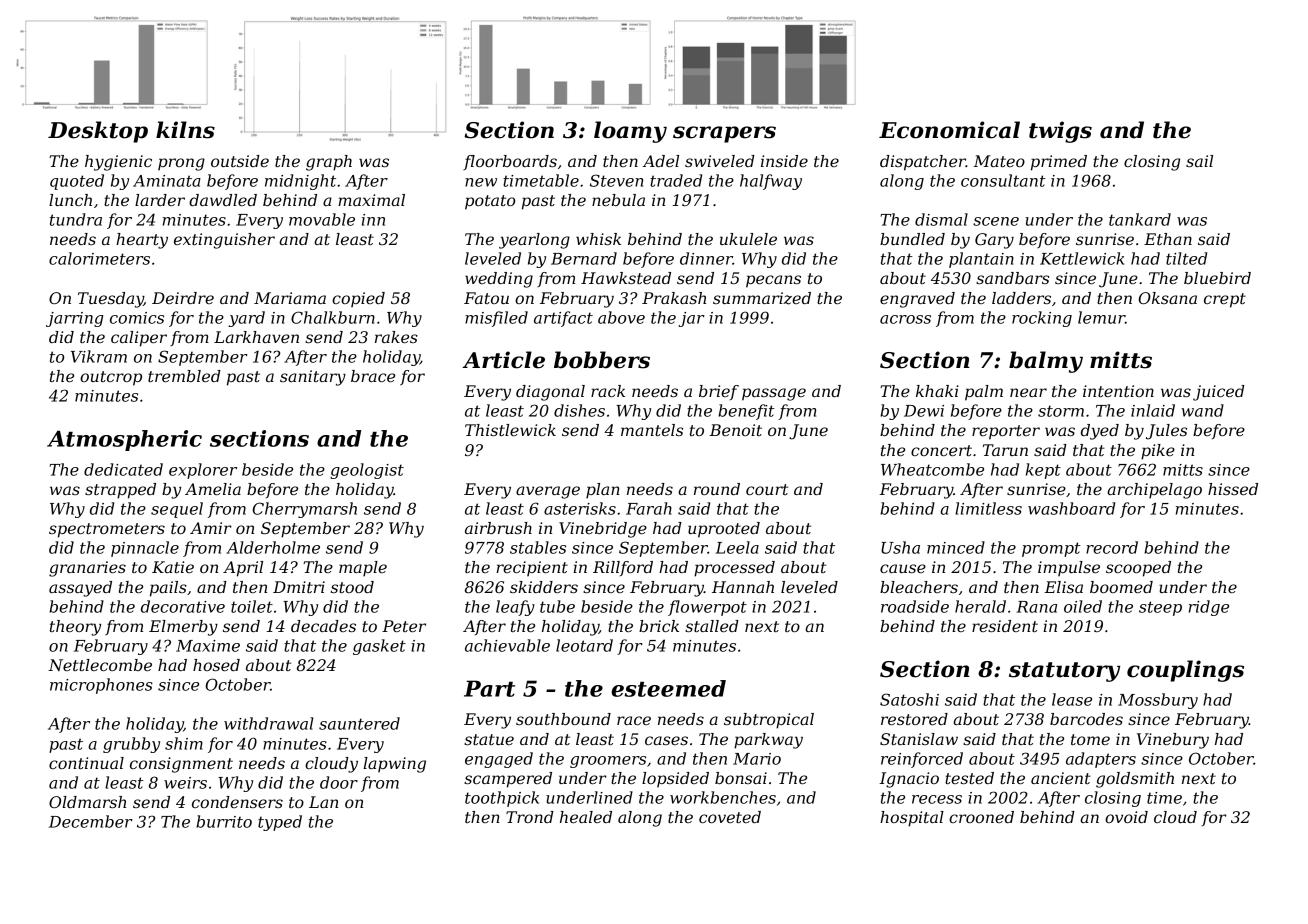  What do you see at coordinates (76, 219) in the screenshot?
I see `tundra` at bounding box center [76, 219].
